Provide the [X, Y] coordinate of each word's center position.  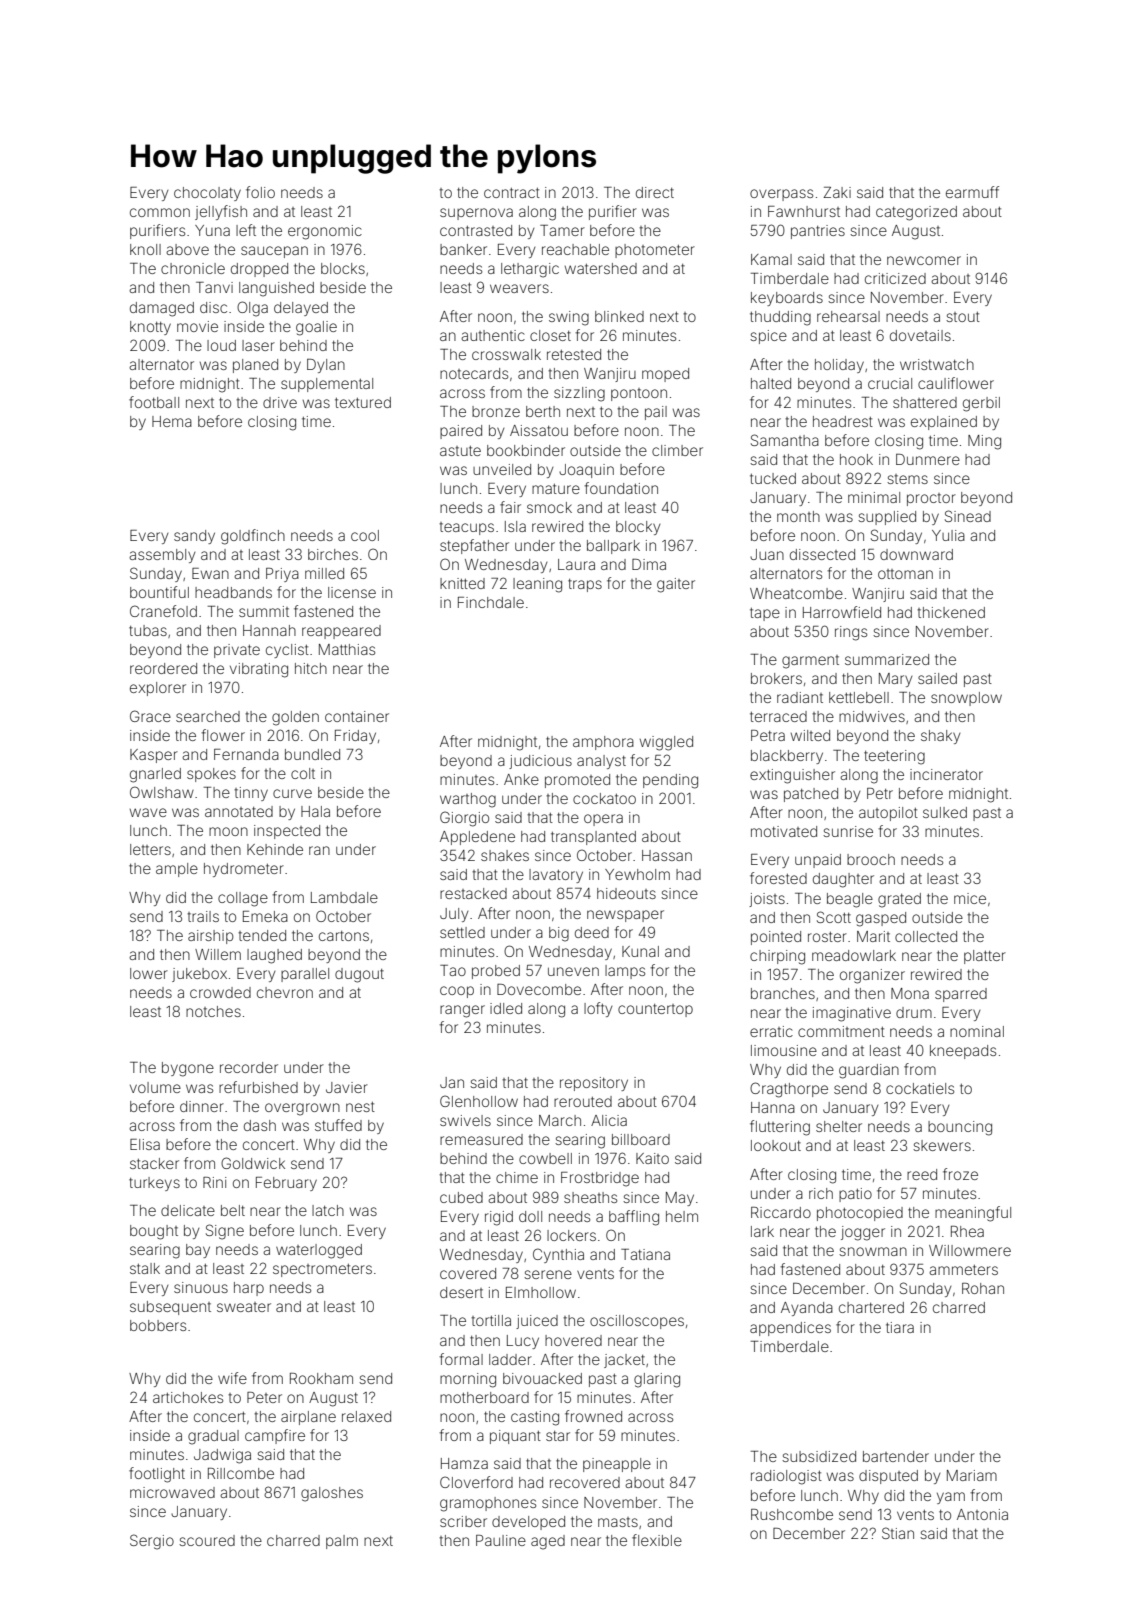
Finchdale [491, 602]
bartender [896, 1456]
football [154, 402]
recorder [249, 1067]
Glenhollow [479, 1101]
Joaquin [586, 471]
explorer [158, 689]
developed [528, 1523]
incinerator [946, 774]
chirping [777, 957]
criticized [895, 278]
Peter [264, 1397]
